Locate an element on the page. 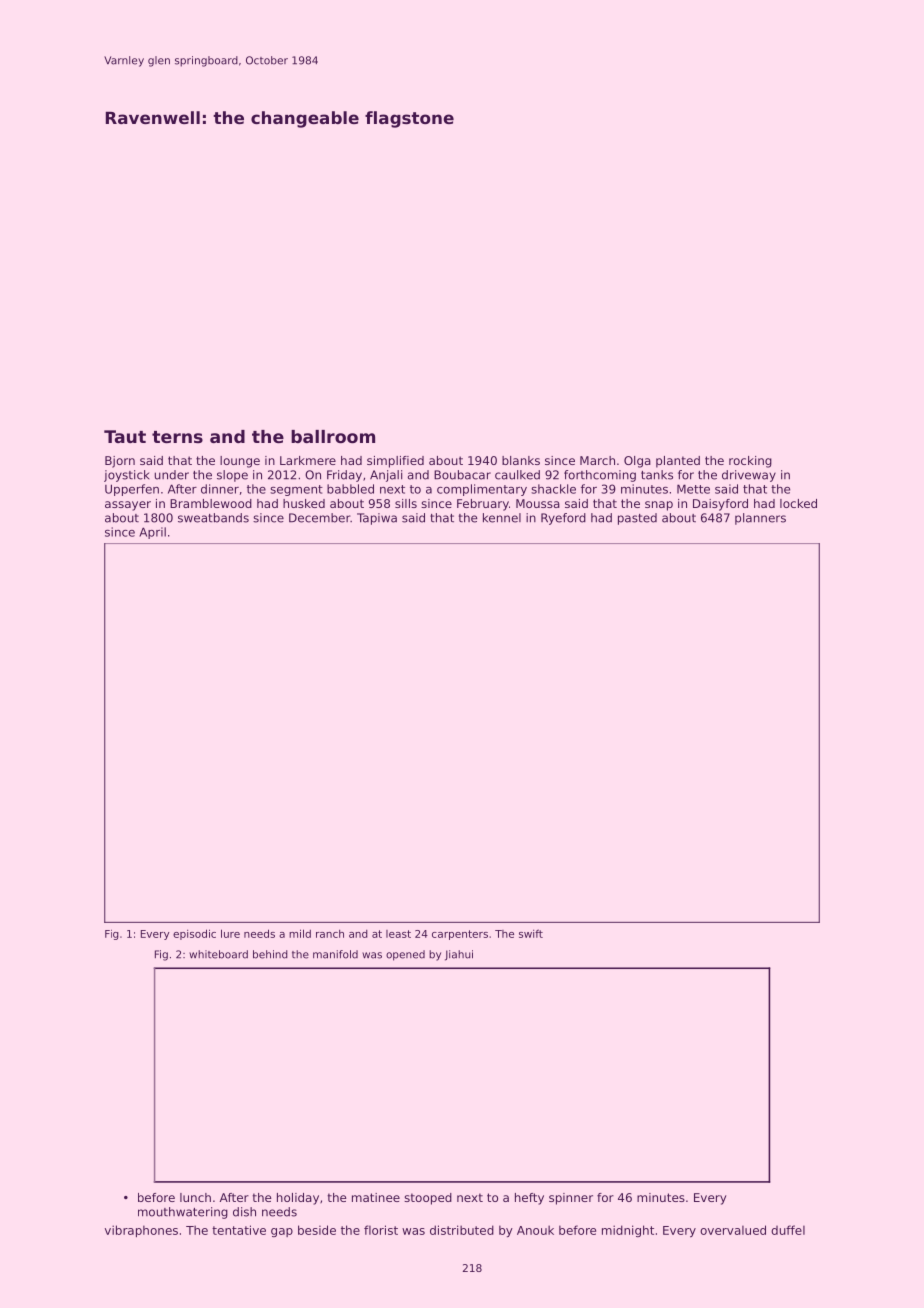 This image has height=1308, width=924. planners is located at coordinates (760, 519).
